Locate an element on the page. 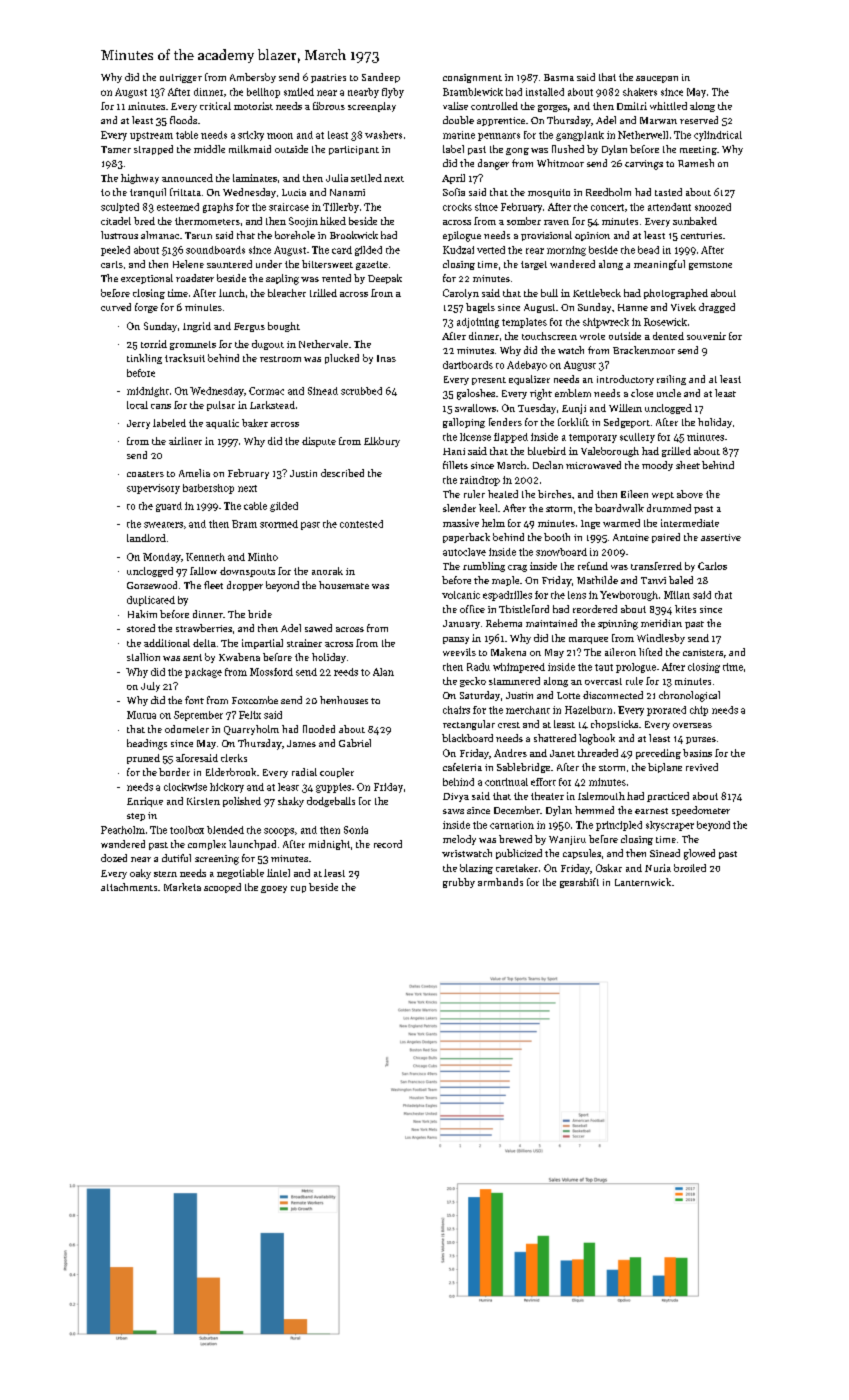 The height and width of the image is (1400, 849). Elkbury is located at coordinates (382, 442).
